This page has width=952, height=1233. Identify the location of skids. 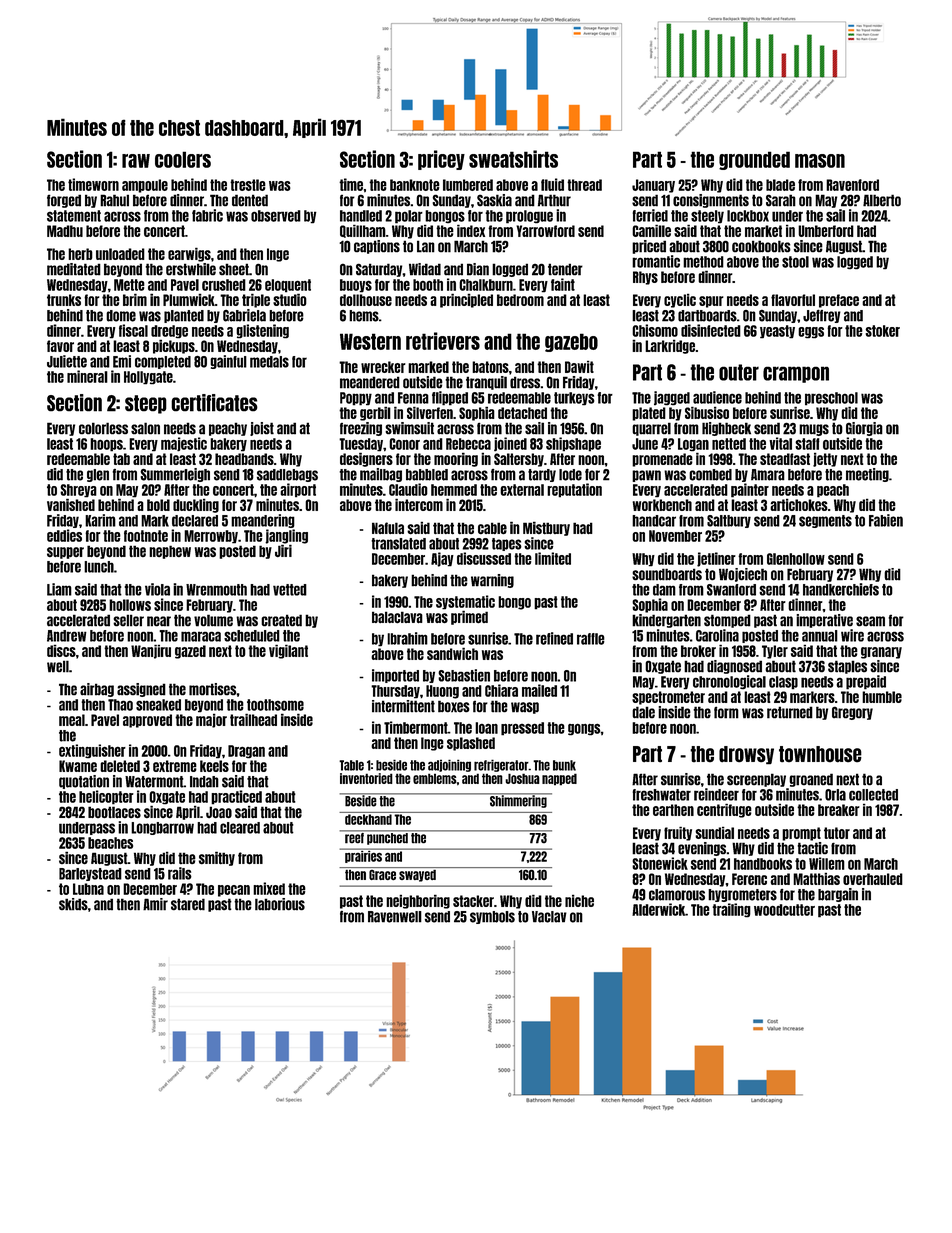
(73, 904).
